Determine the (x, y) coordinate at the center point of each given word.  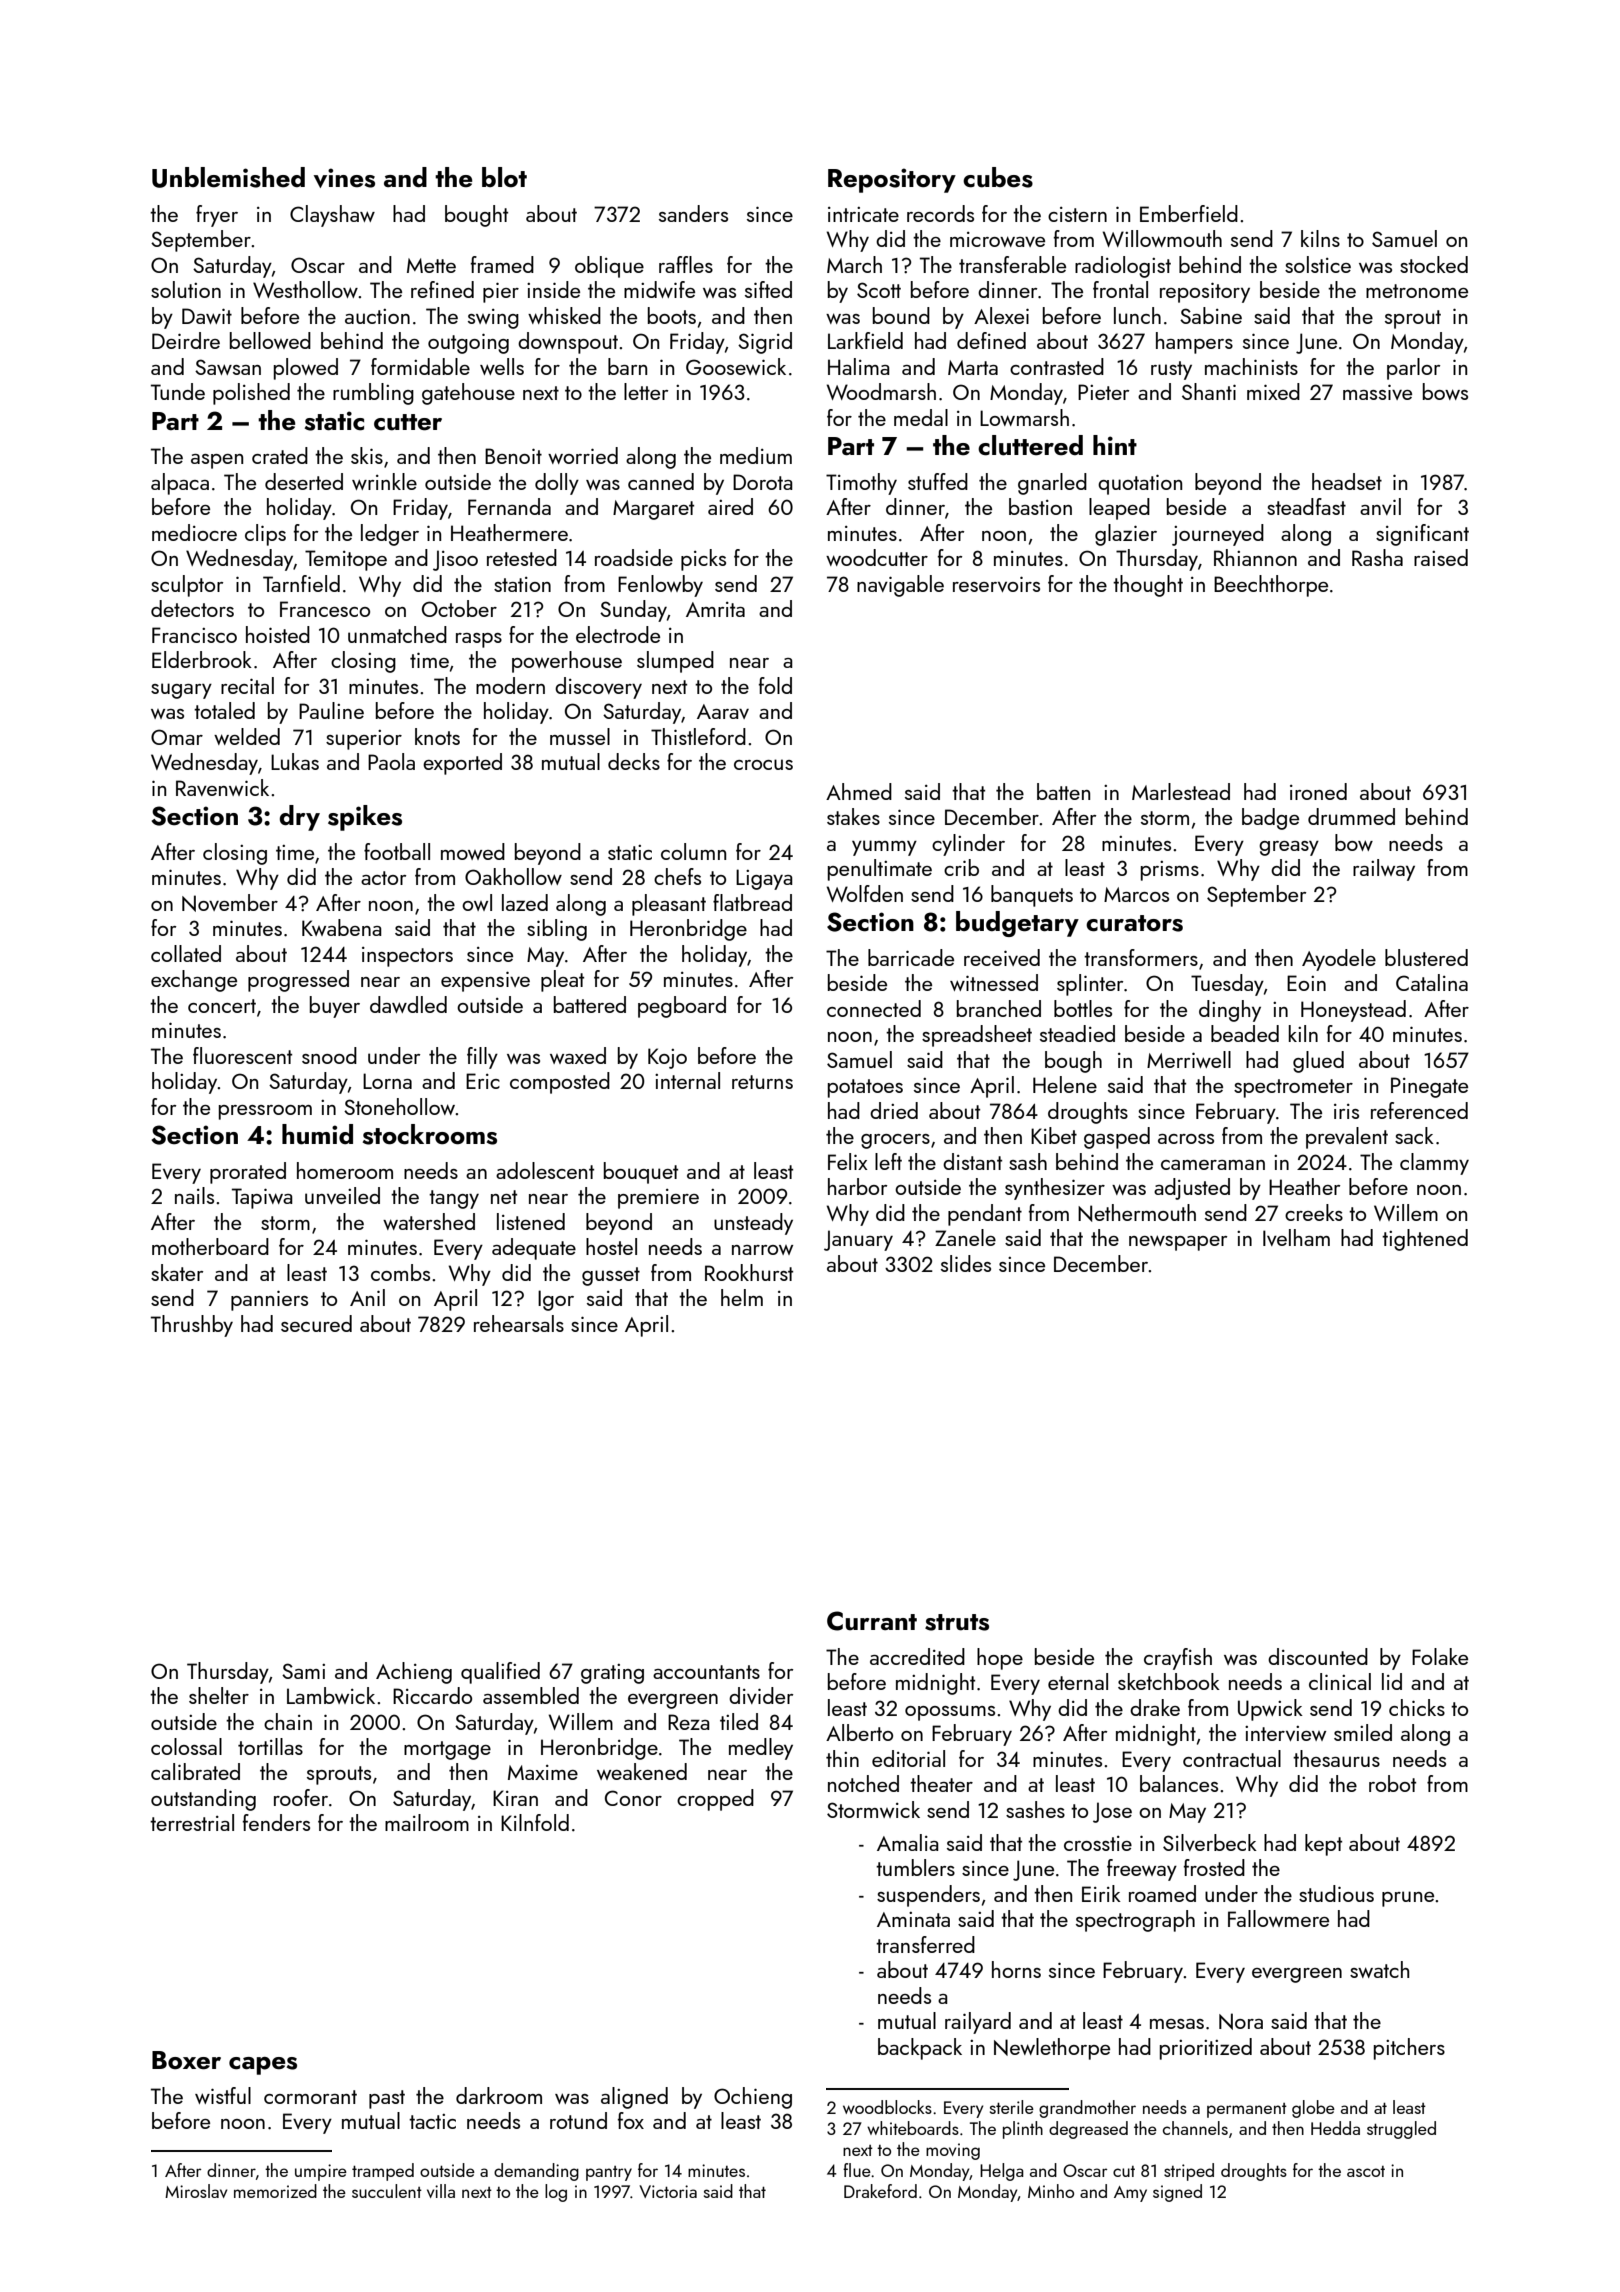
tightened (1425, 1240)
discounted (1318, 1656)
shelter (219, 1695)
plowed (306, 369)
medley (761, 1749)
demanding (536, 2172)
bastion (1040, 506)
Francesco (325, 609)
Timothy (861, 484)
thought (1148, 586)
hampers (1194, 343)
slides (966, 1263)
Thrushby (192, 1326)
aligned (634, 2098)
